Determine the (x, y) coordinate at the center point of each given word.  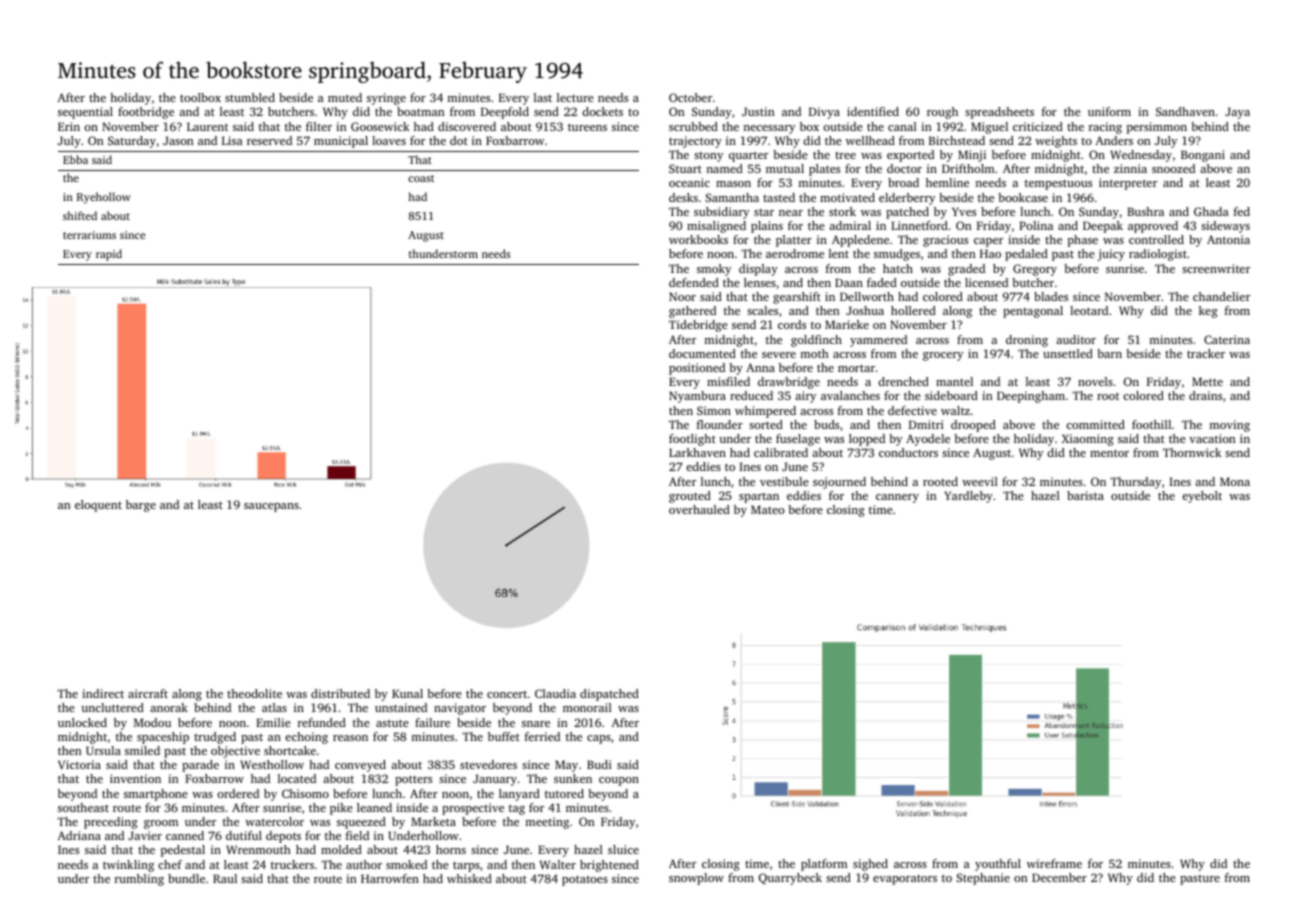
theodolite (254, 693)
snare (536, 724)
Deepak (1103, 227)
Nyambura (697, 397)
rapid (109, 255)
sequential (85, 113)
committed (1095, 424)
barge (141, 506)
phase (1082, 241)
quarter (748, 157)
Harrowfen (390, 878)
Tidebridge (698, 326)
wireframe (1054, 863)
